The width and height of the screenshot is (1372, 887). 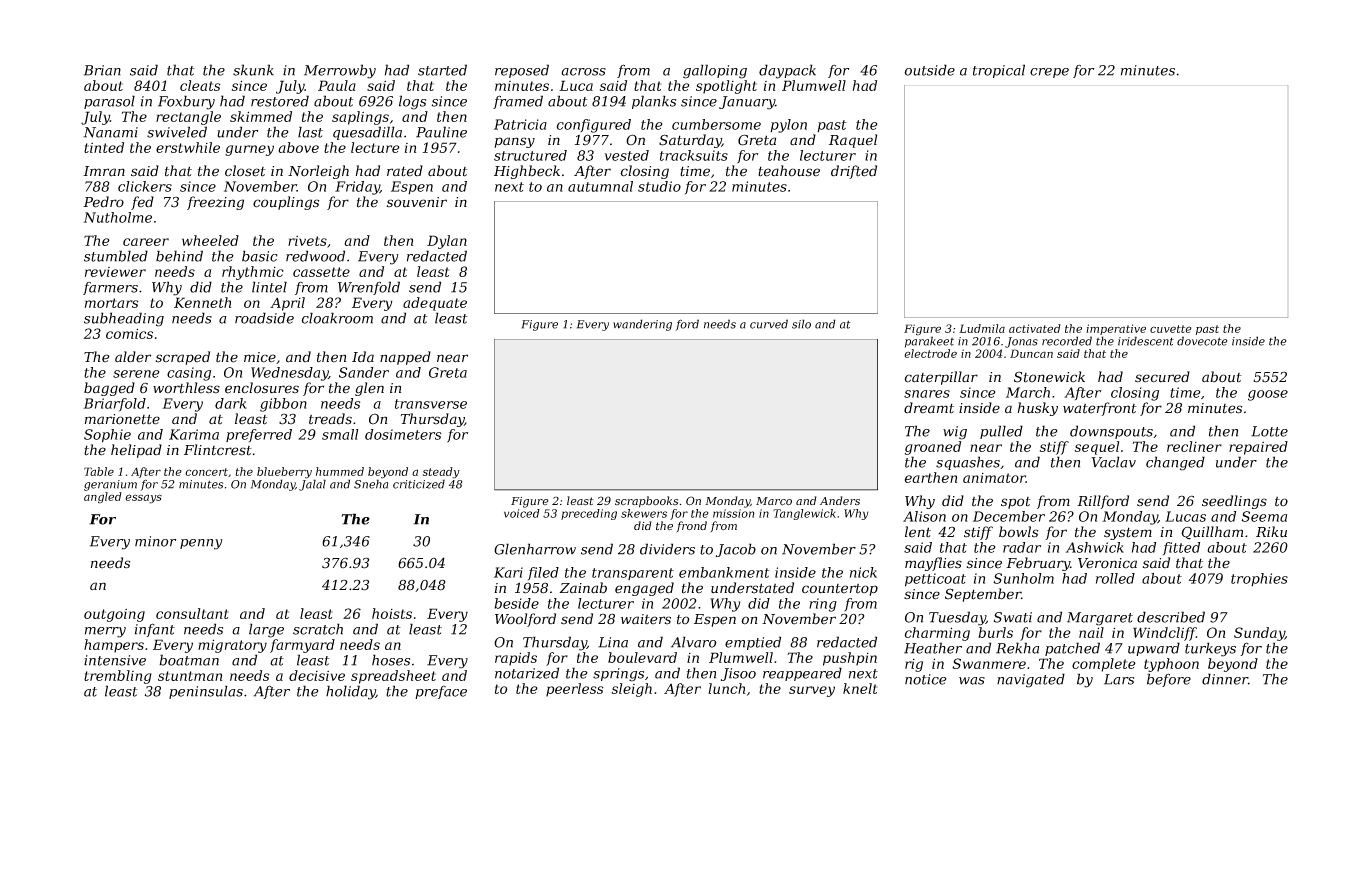 What do you see at coordinates (999, 71) in the screenshot?
I see `tropical` at bounding box center [999, 71].
